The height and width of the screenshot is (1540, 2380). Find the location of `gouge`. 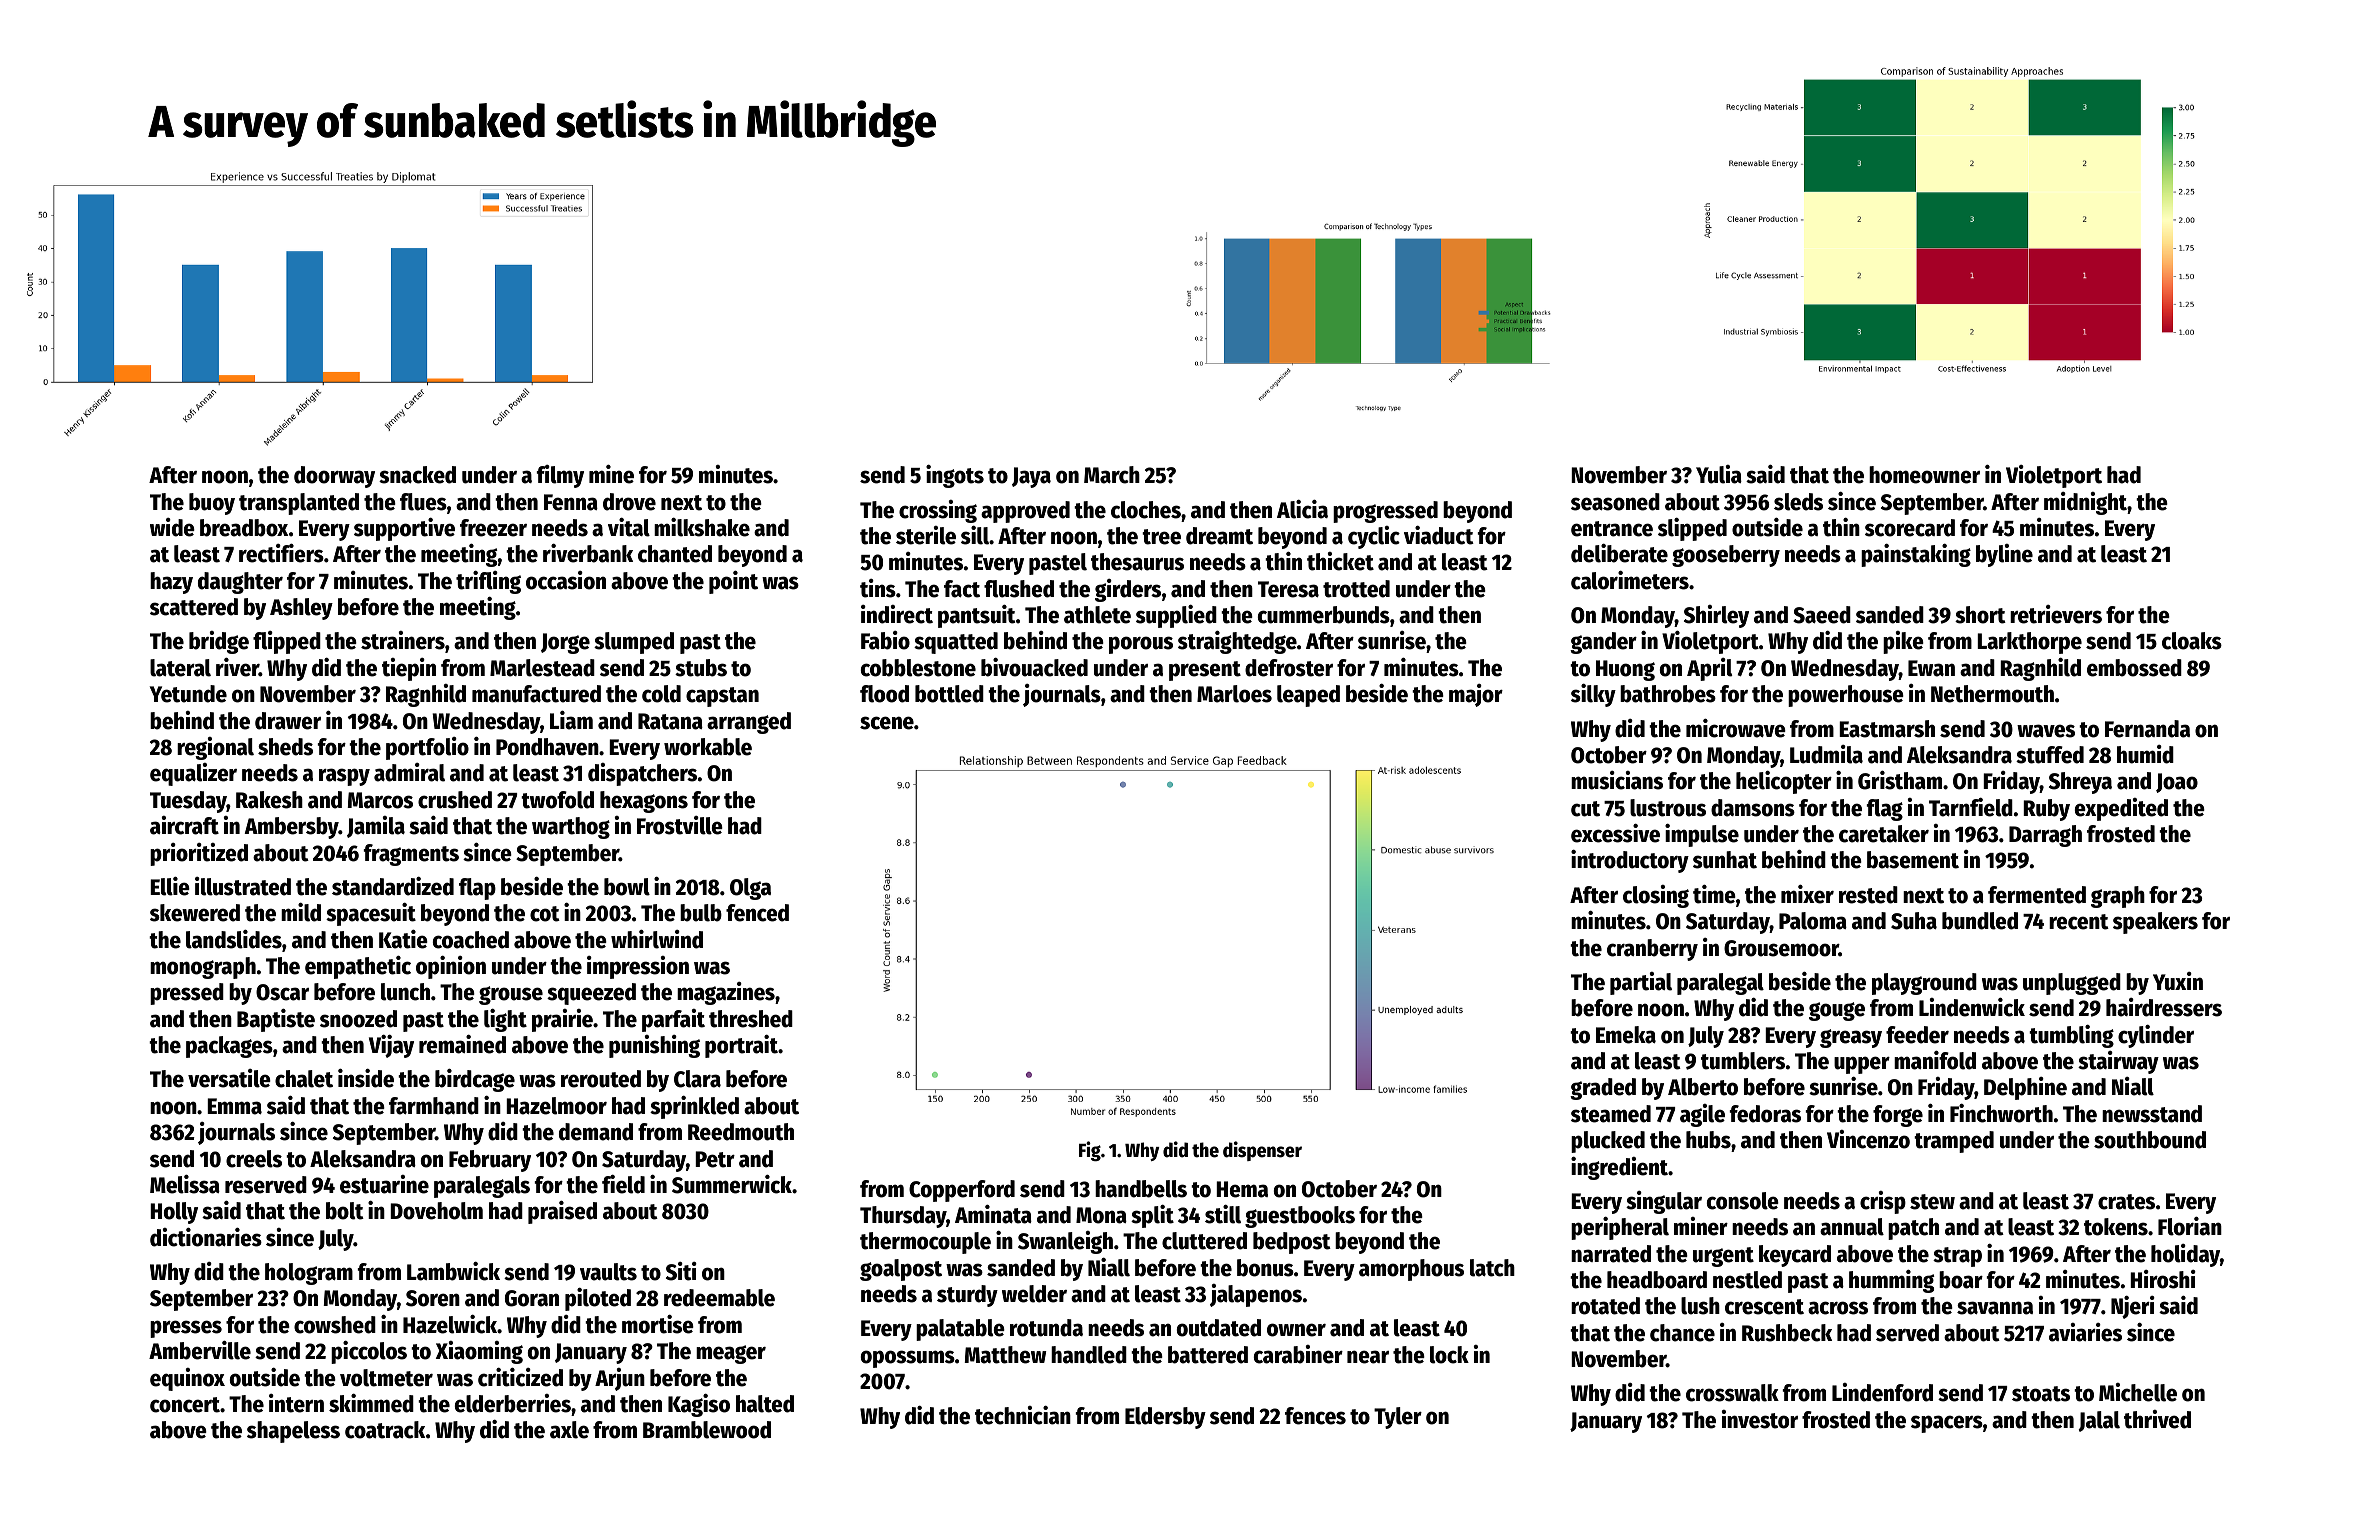

gouge is located at coordinates (1837, 1011).
